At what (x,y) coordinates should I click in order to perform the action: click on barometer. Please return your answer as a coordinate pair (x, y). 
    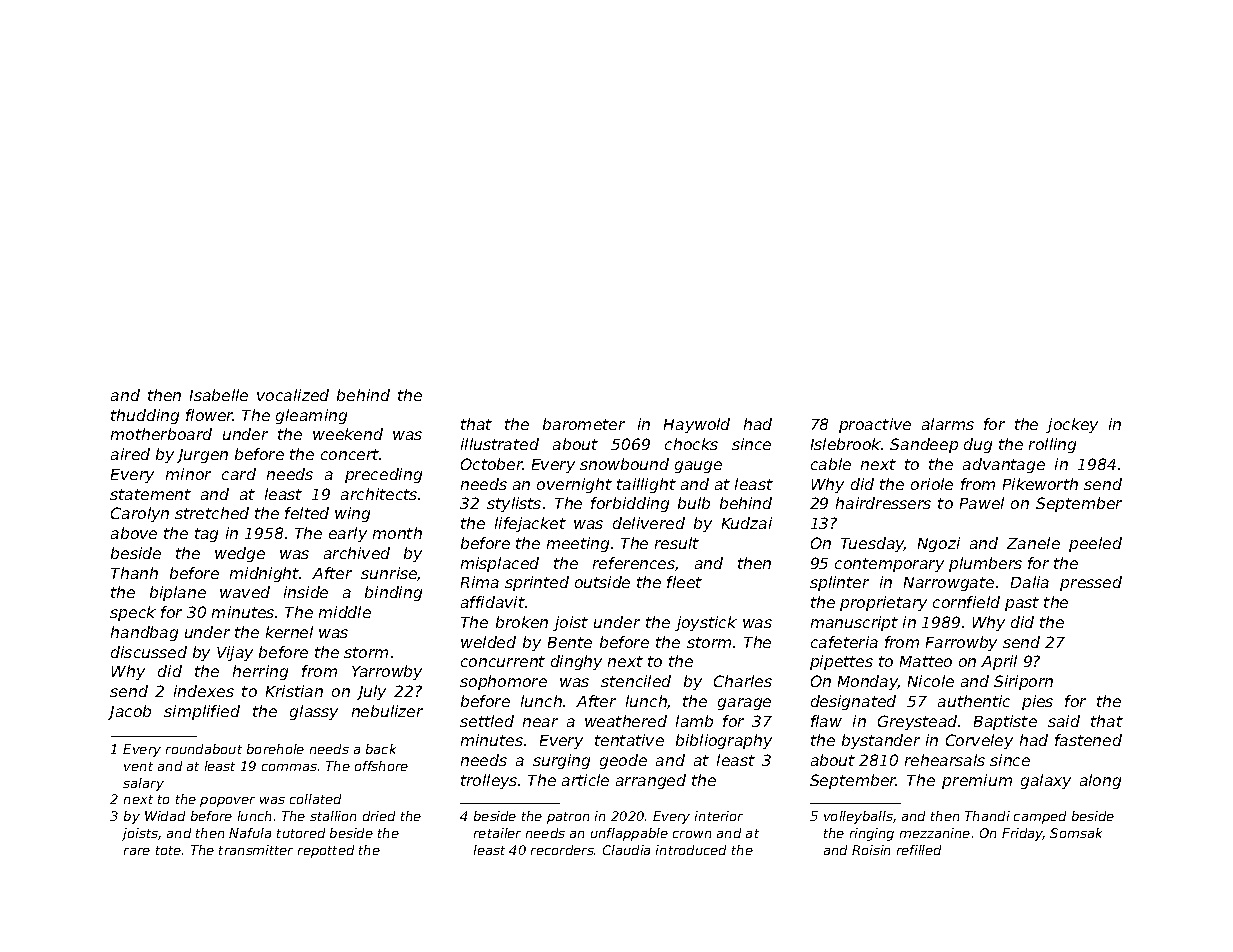
    Looking at the image, I should click on (584, 424).
